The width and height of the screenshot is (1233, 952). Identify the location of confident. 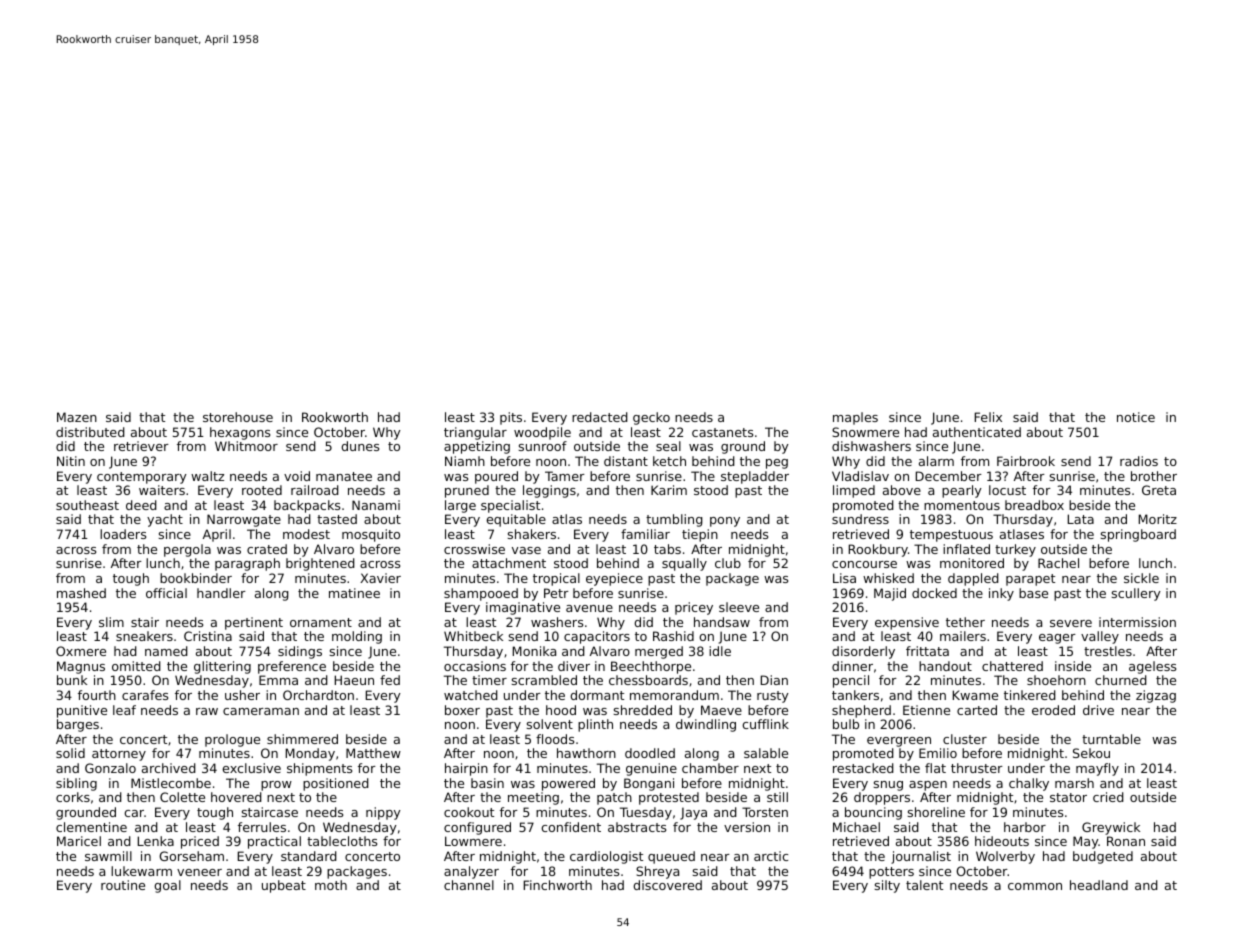
(571, 827).
